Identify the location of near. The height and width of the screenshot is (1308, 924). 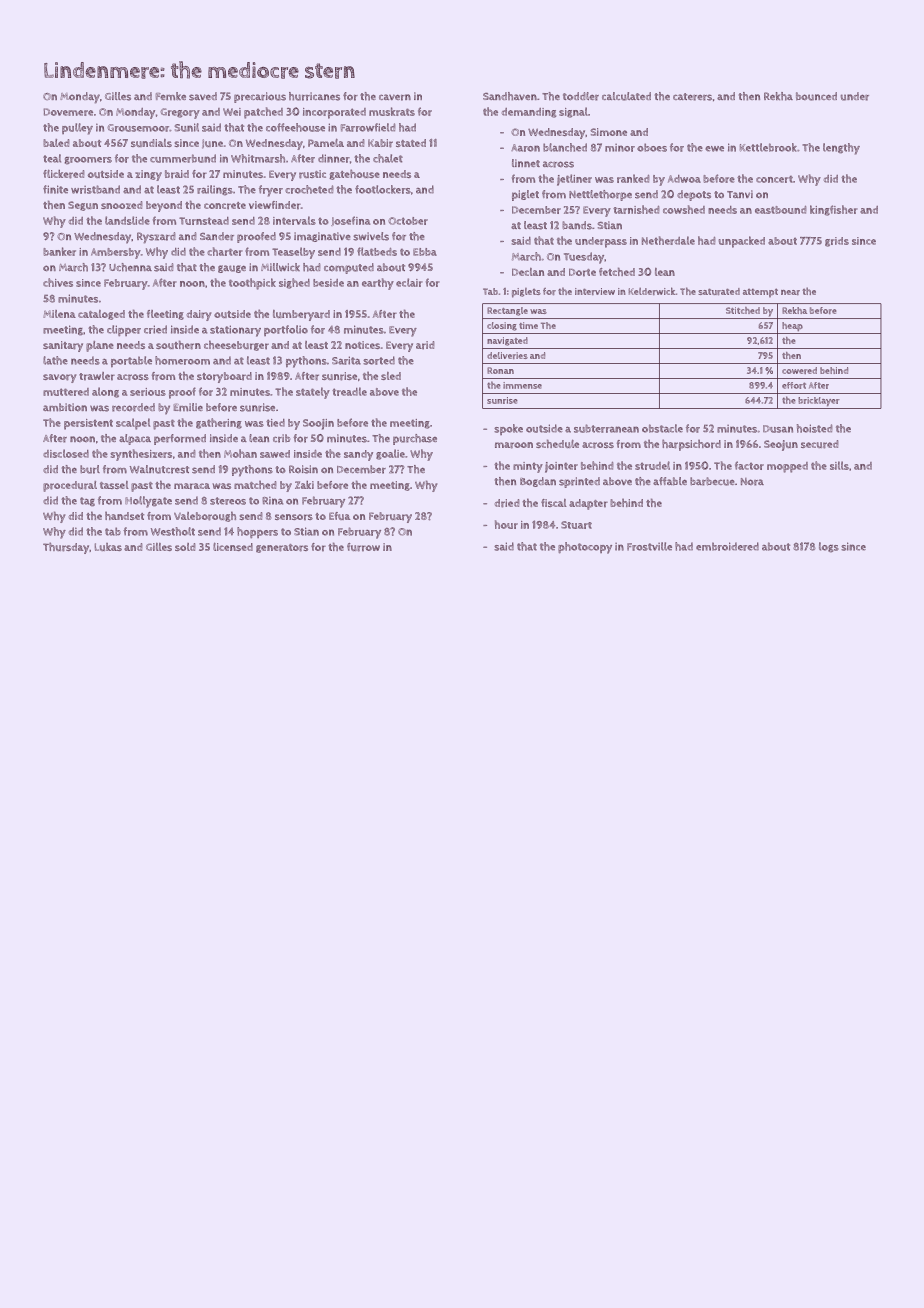
(790, 292).
